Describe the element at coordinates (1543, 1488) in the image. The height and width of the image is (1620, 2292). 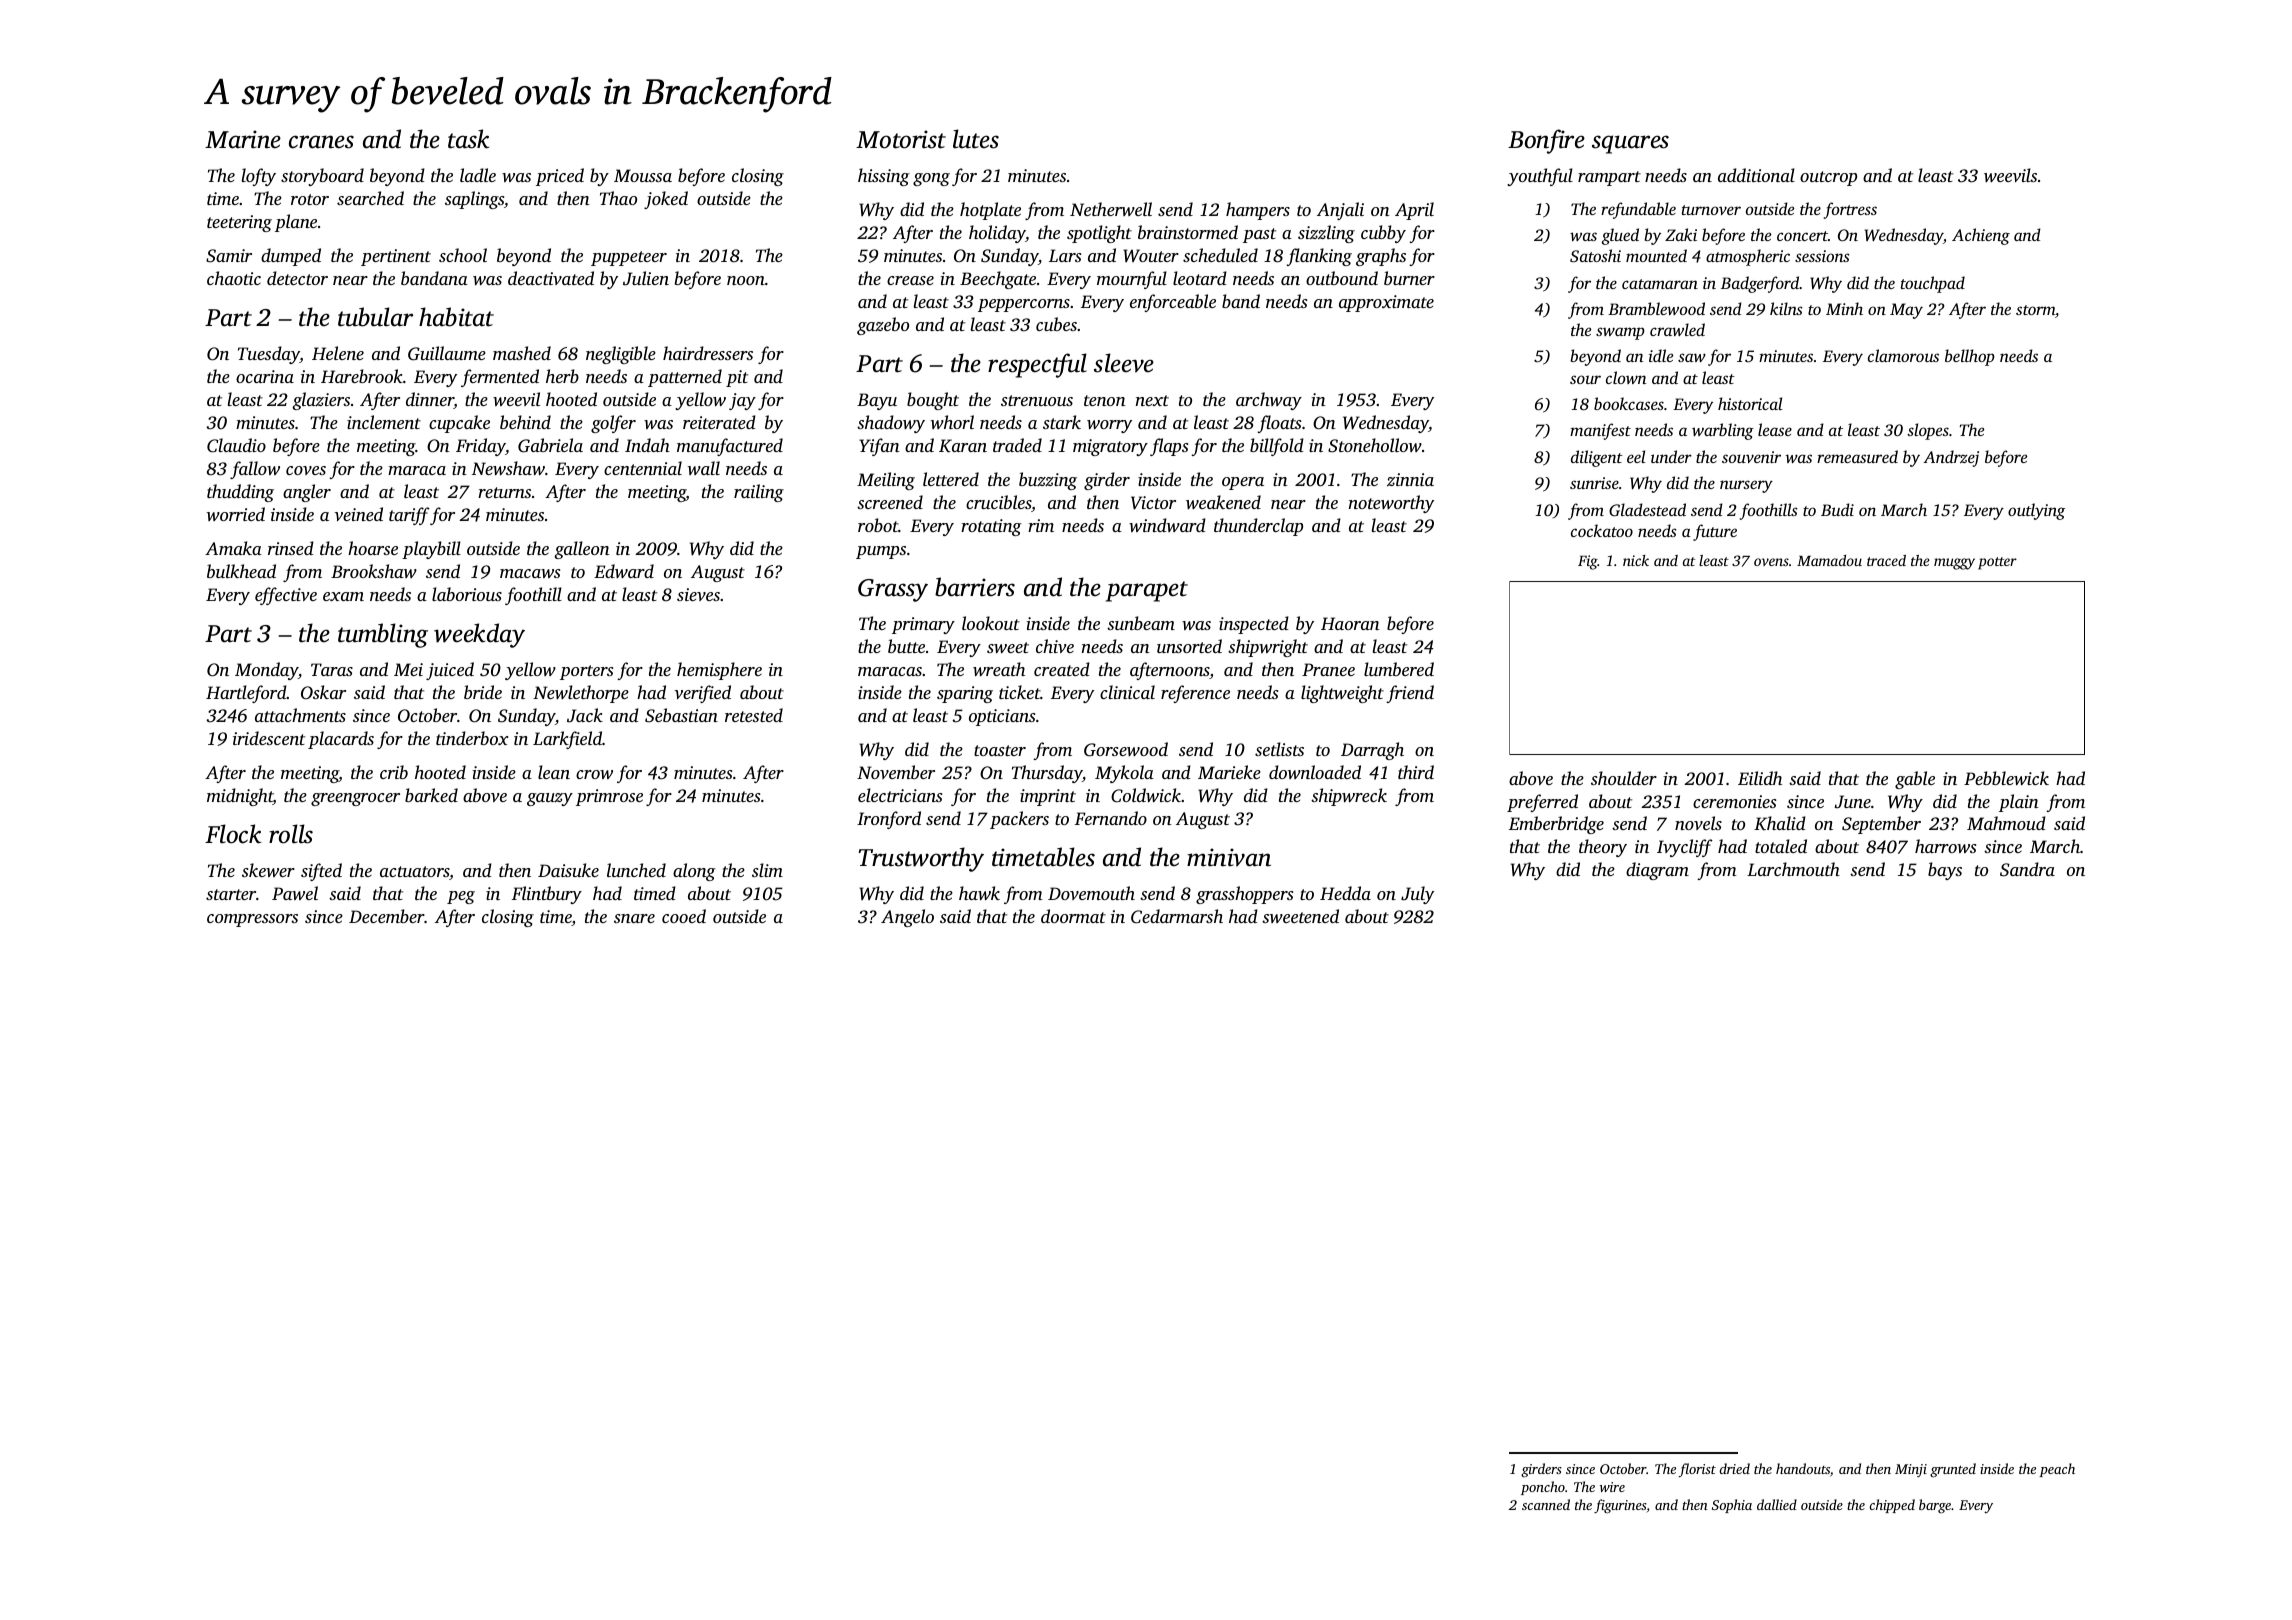
I see `poncho` at that location.
